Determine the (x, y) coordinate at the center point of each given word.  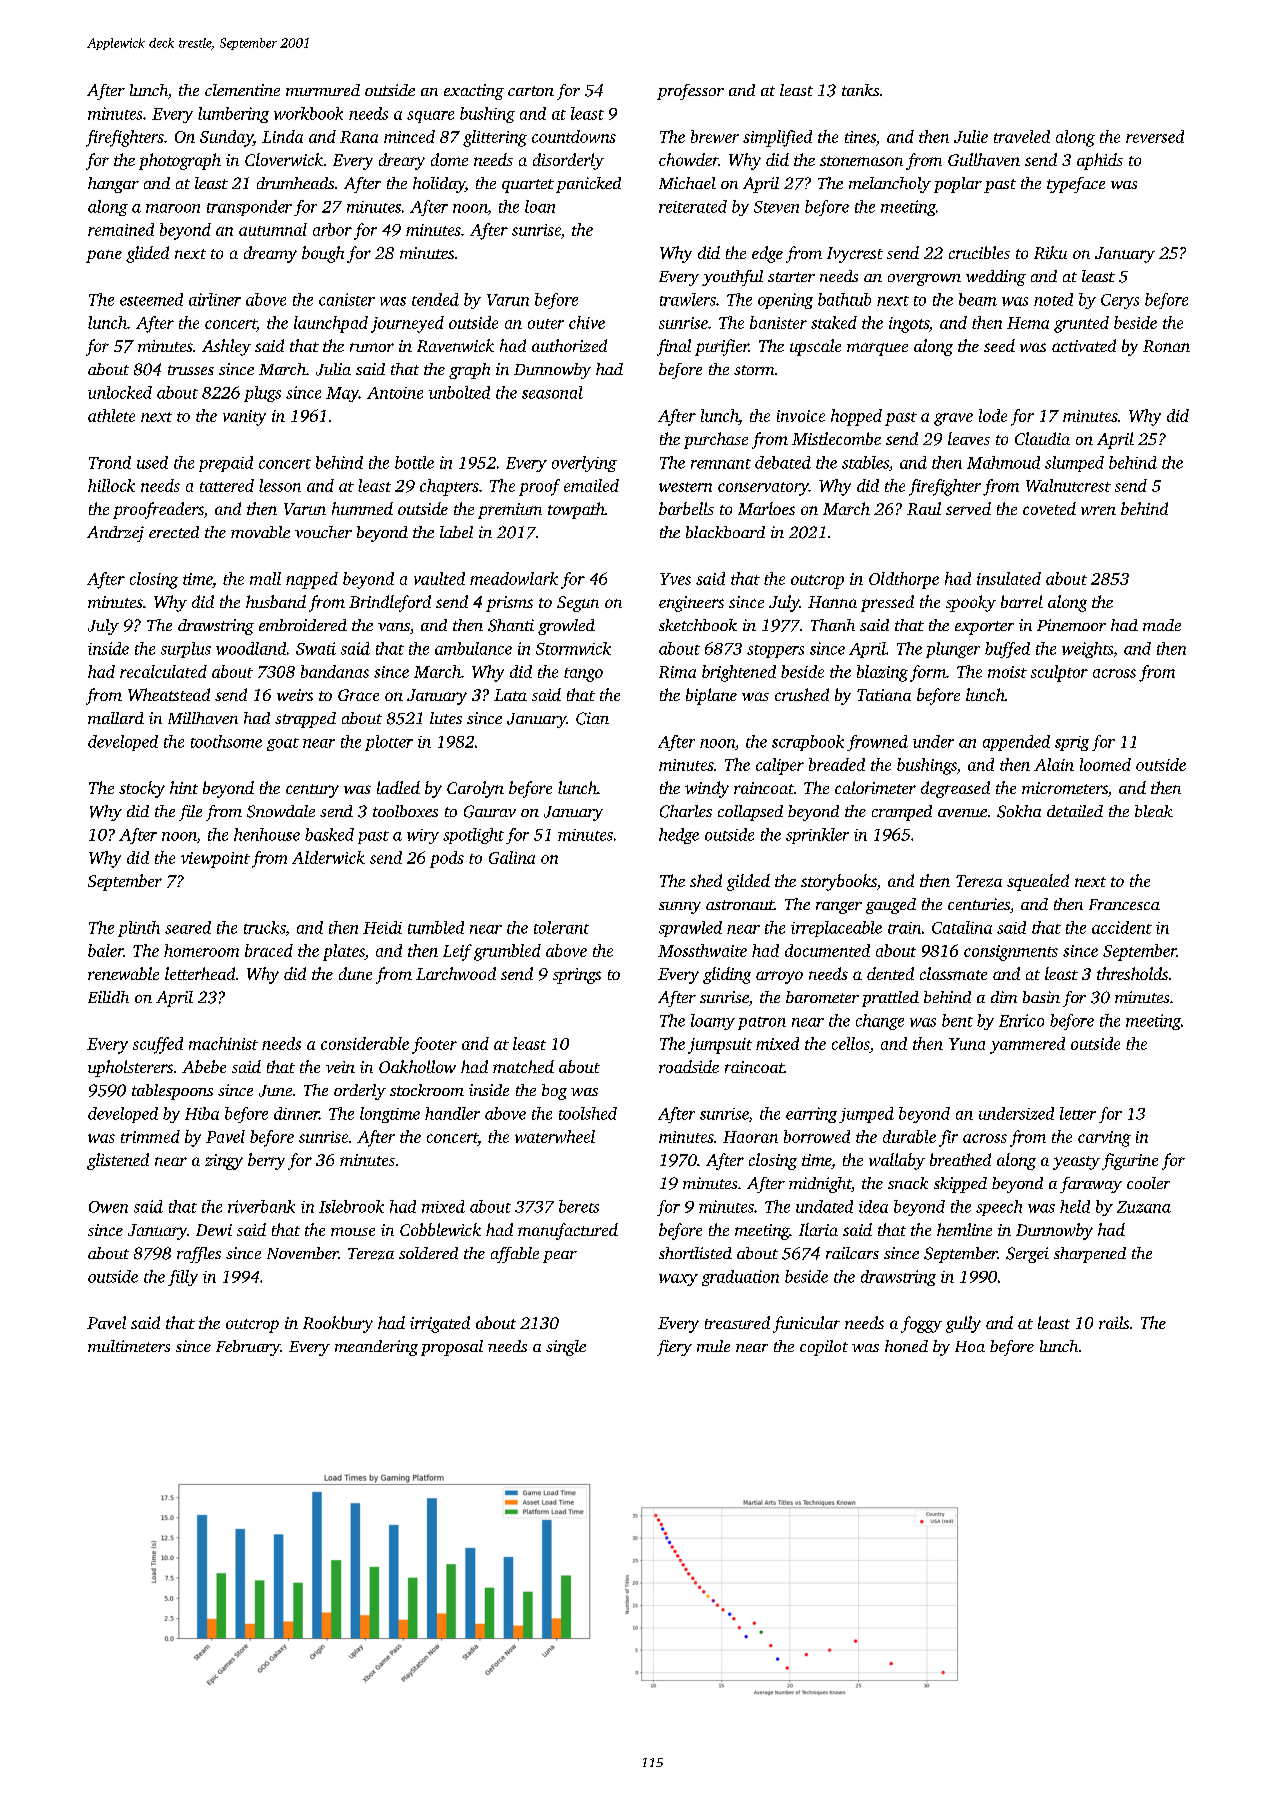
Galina (512, 857)
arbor (332, 229)
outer (546, 324)
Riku (1050, 252)
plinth (139, 929)
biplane (711, 696)
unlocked (120, 392)
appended (1016, 743)
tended (435, 299)
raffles (199, 1255)
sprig (1072, 743)
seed (999, 345)
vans (394, 627)
